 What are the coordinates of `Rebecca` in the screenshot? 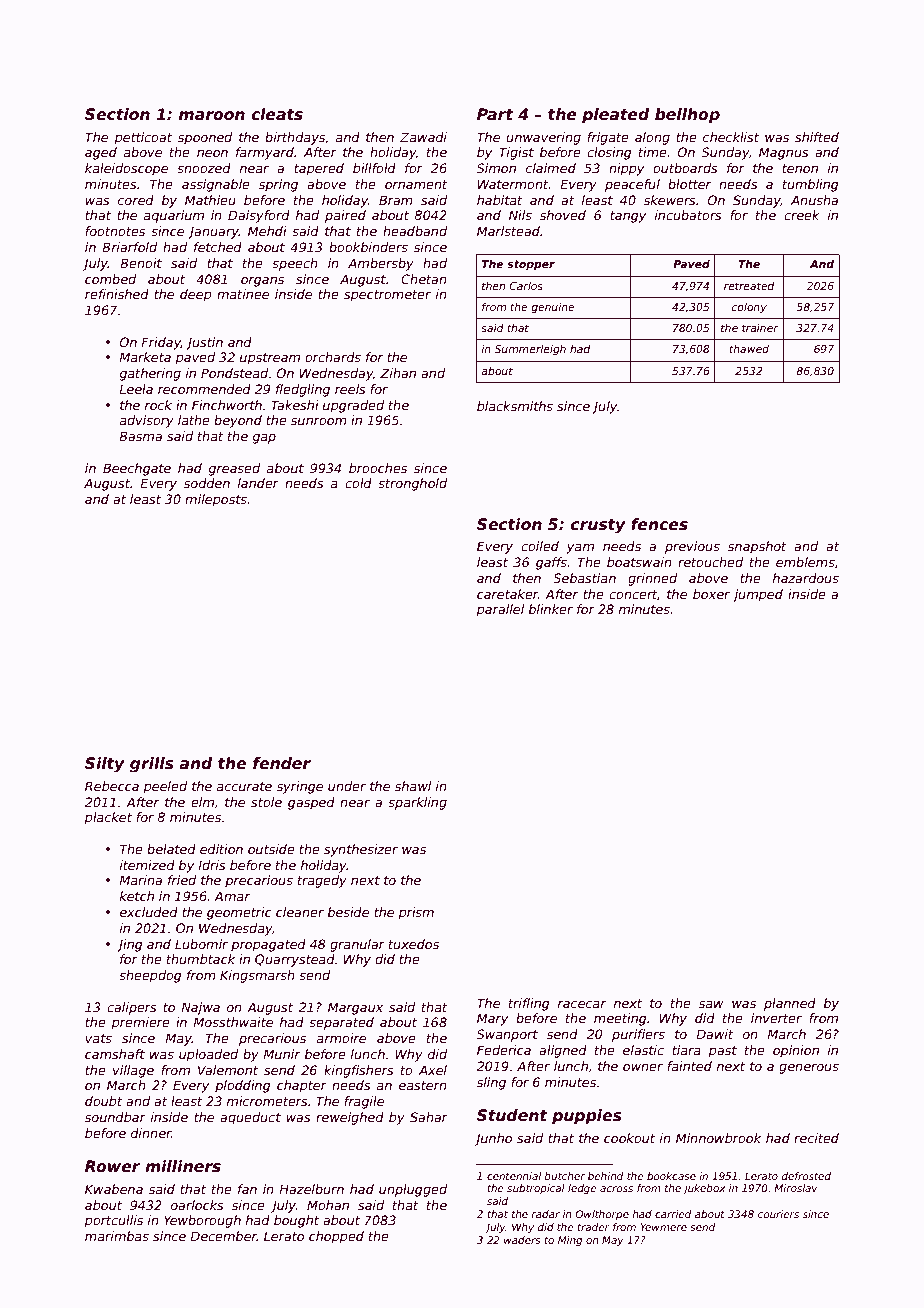 It's located at (112, 786).
